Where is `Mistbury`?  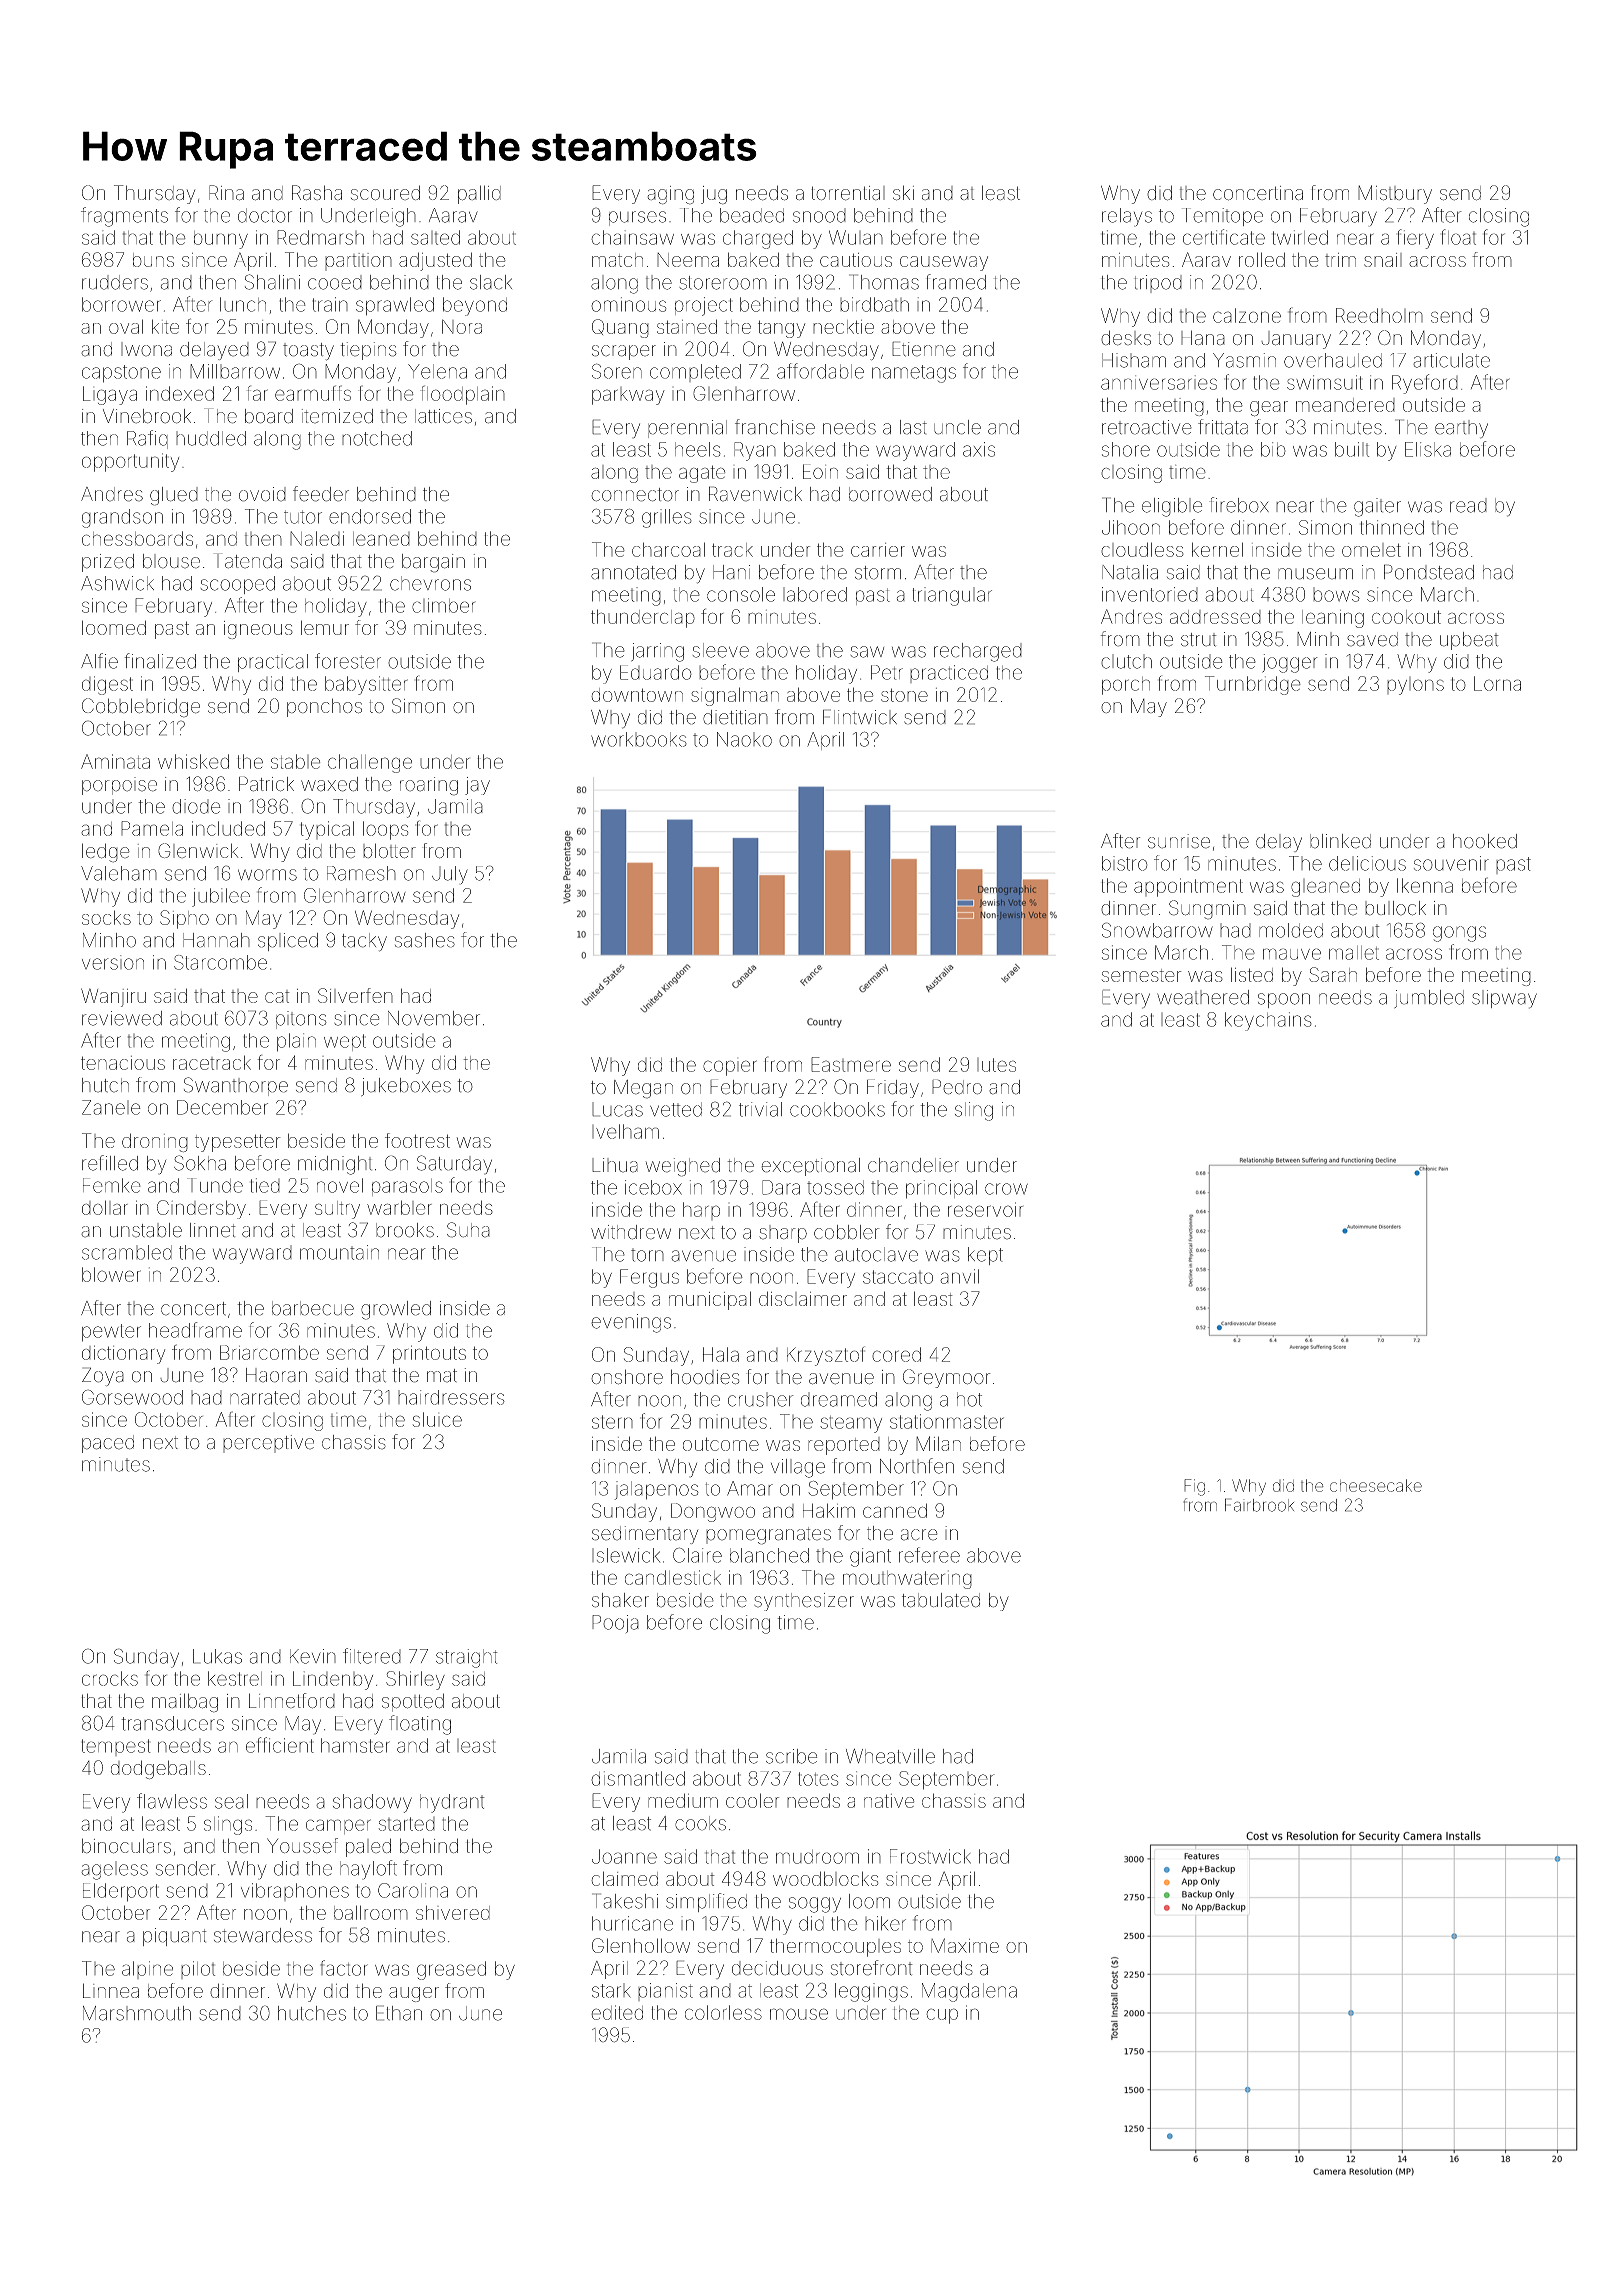 Mistbury is located at coordinates (1395, 194).
